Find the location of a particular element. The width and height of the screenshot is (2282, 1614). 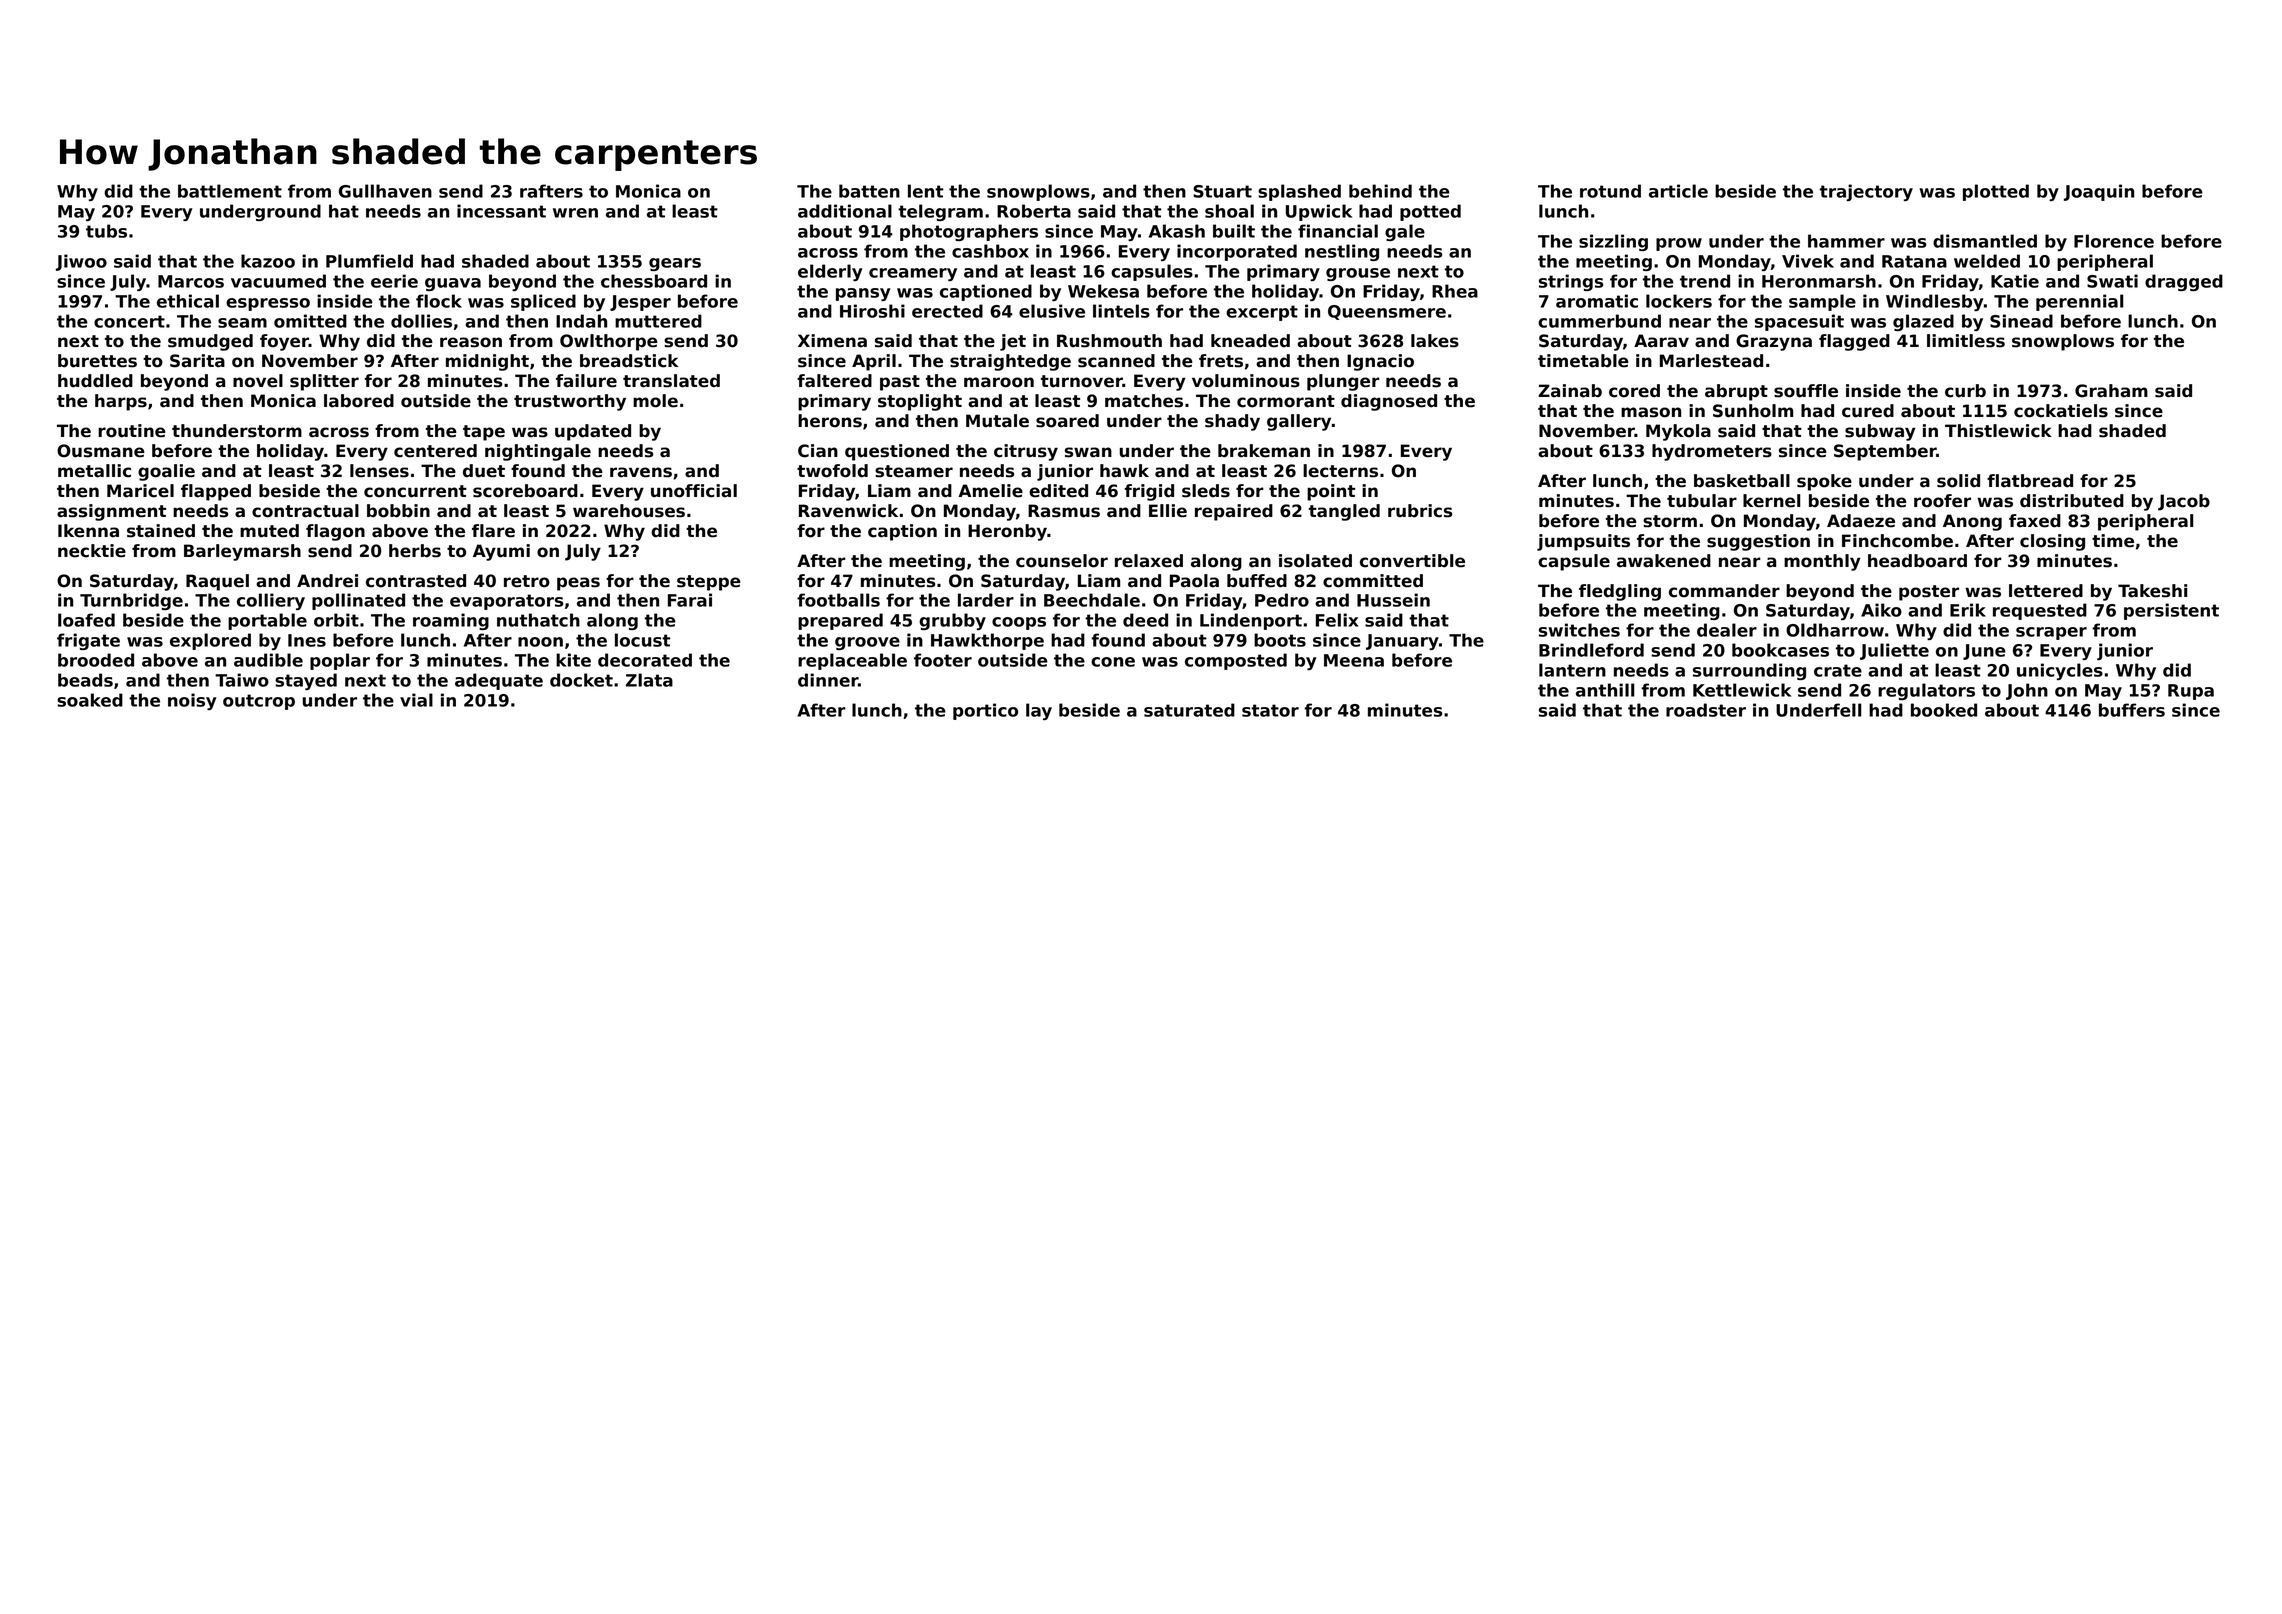

Graham is located at coordinates (2111, 391).
